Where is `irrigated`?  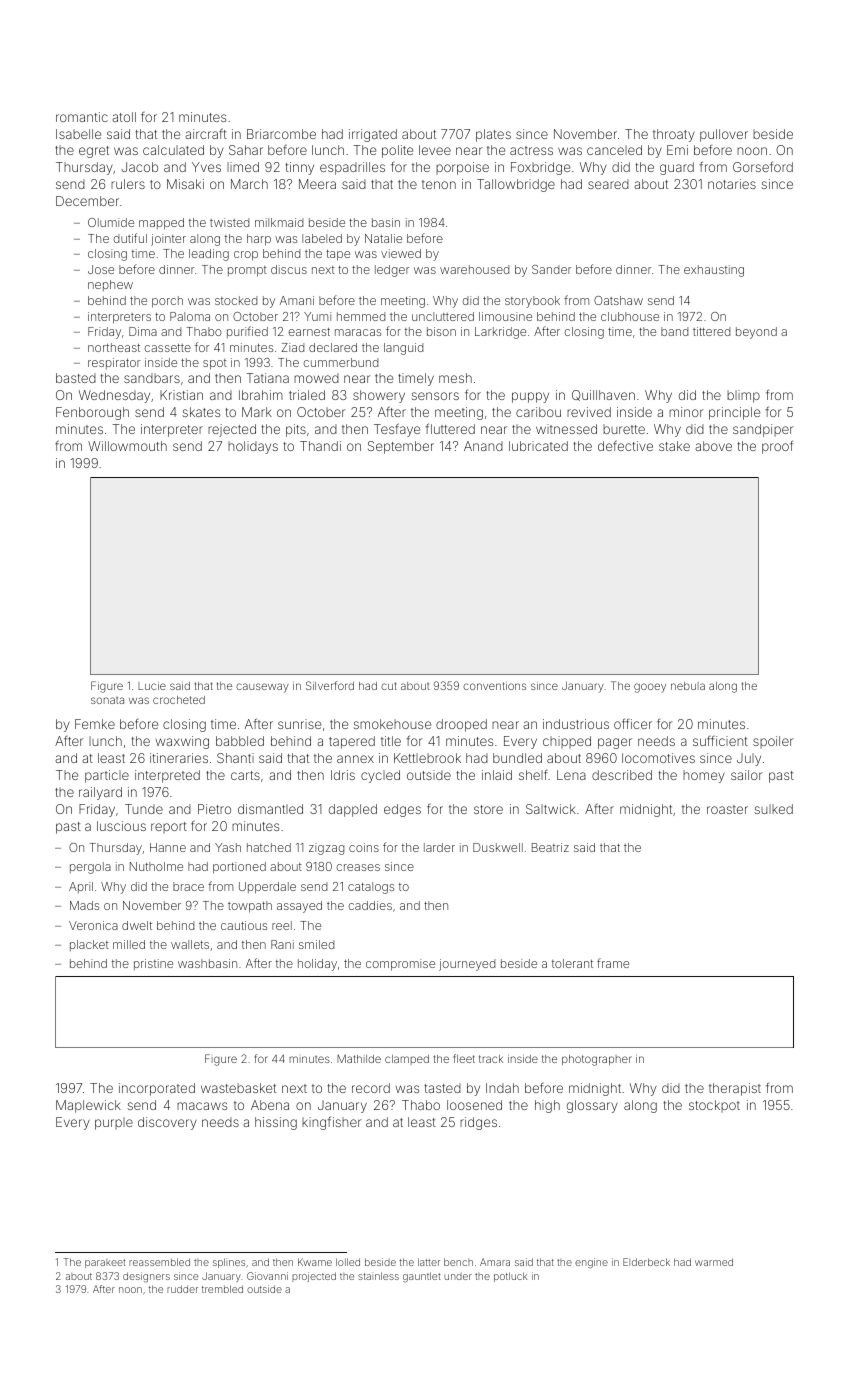 irrigated is located at coordinates (373, 135).
